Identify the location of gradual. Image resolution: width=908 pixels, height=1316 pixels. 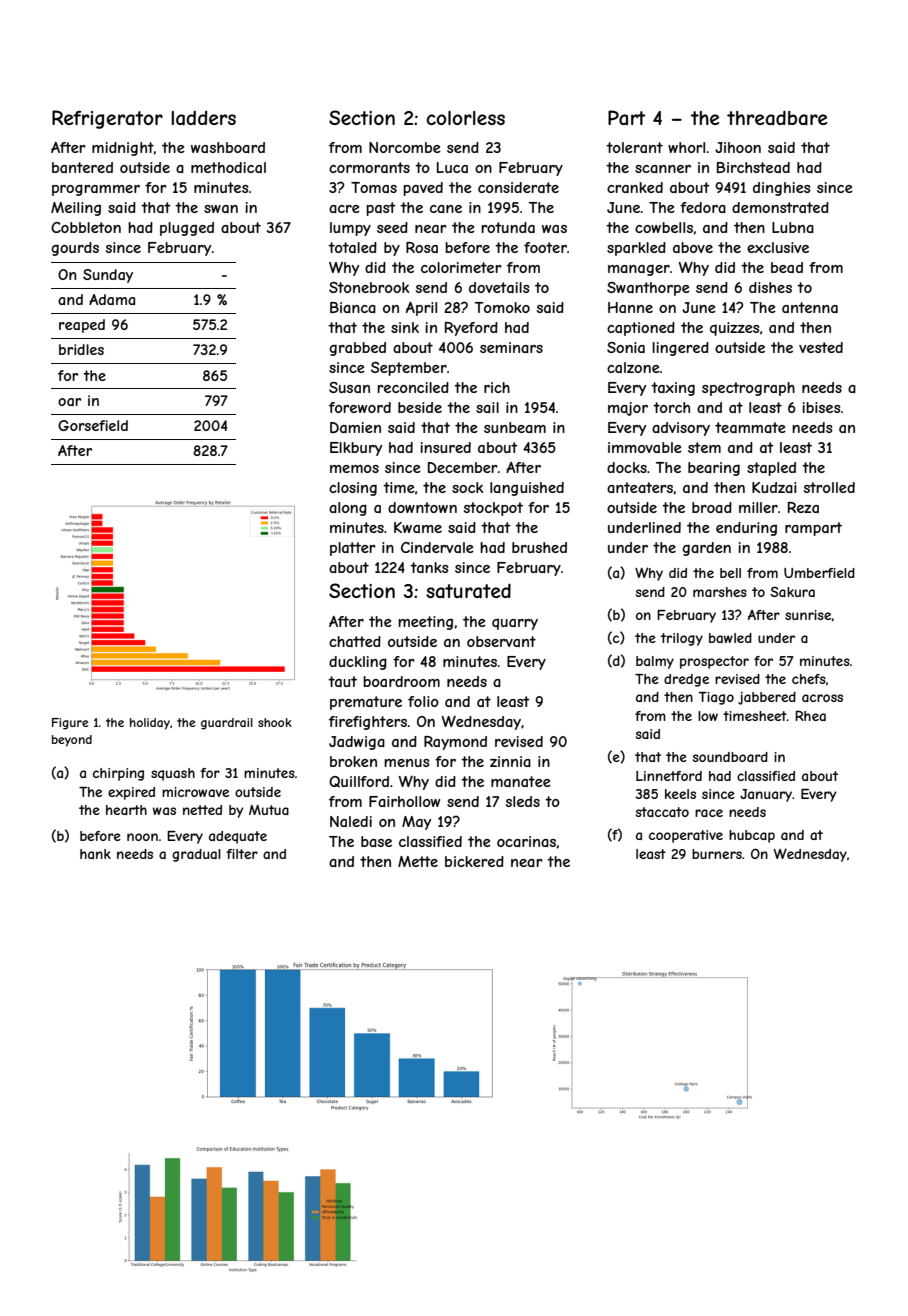
(196, 855).
